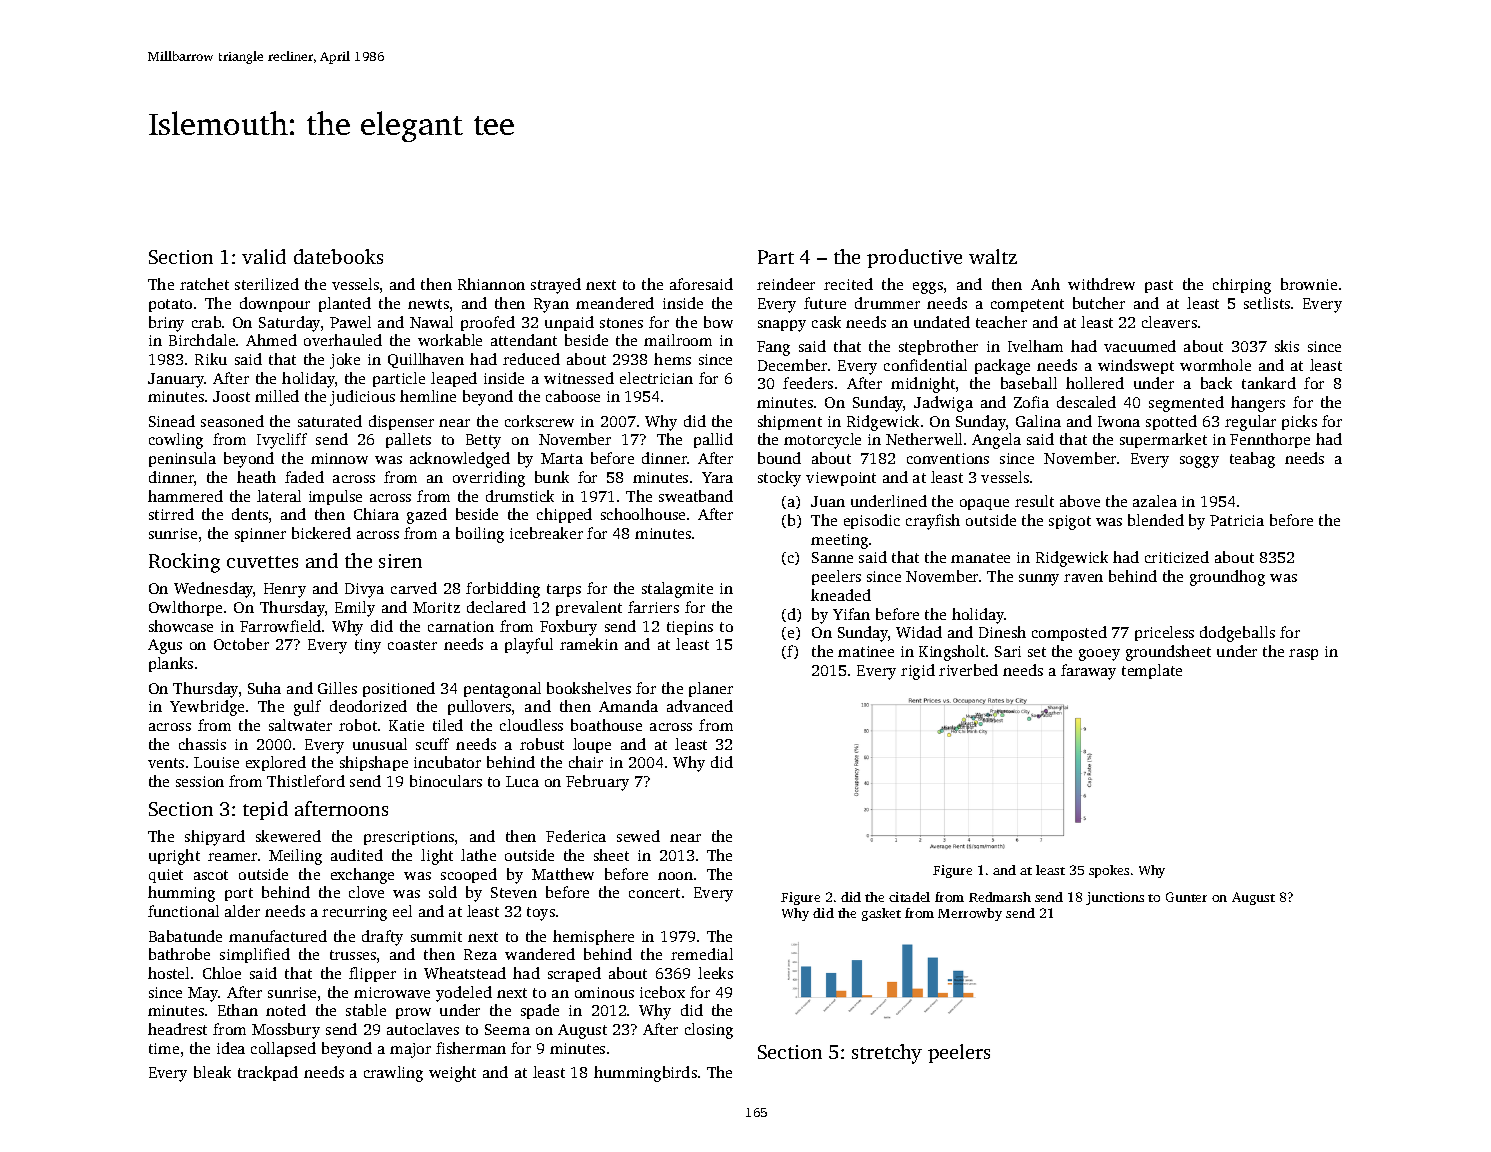 The width and height of the image is (1491, 1152). What do you see at coordinates (1159, 286) in the image?
I see `past` at bounding box center [1159, 286].
